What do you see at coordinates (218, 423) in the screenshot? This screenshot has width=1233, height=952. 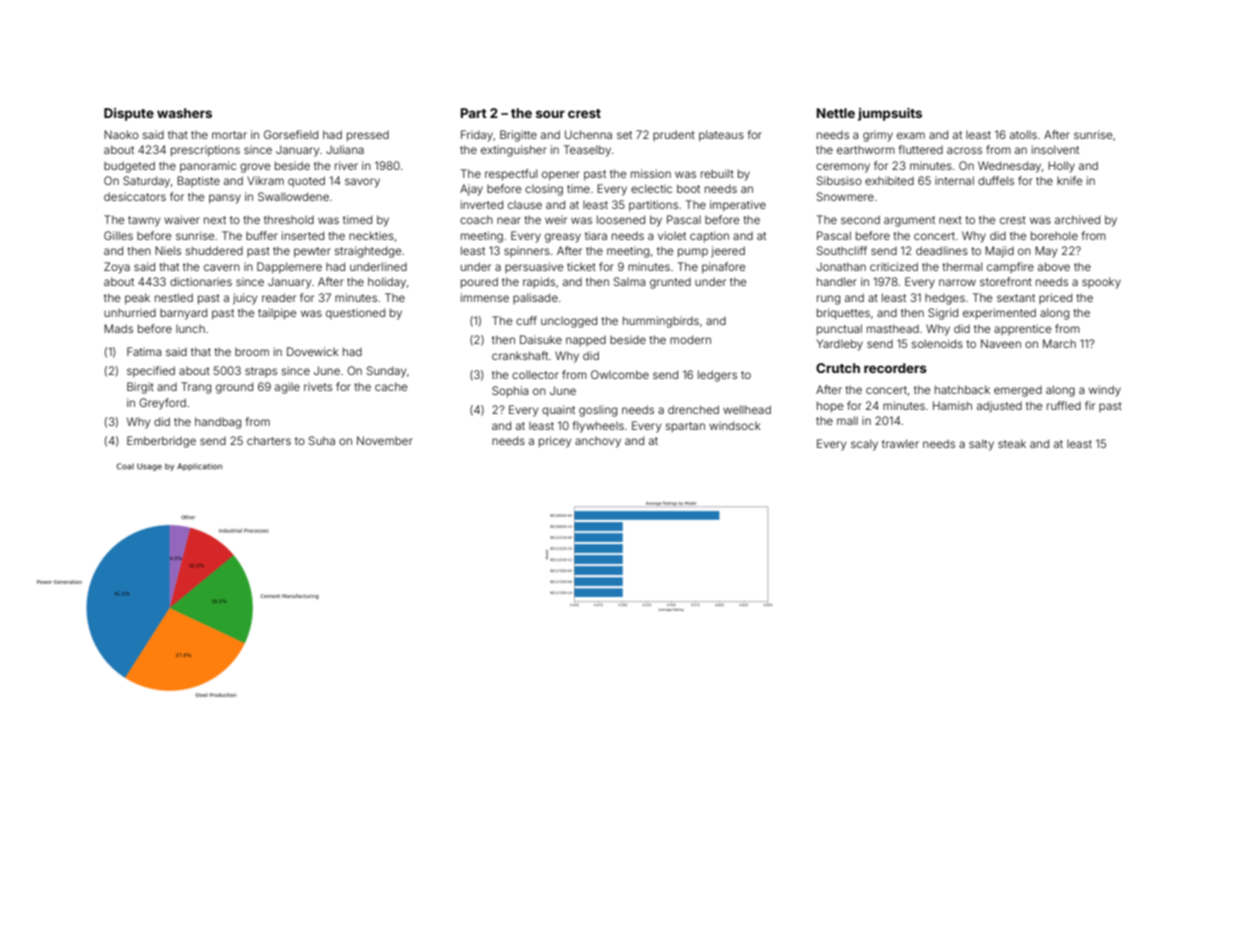 I see `handbag` at bounding box center [218, 423].
